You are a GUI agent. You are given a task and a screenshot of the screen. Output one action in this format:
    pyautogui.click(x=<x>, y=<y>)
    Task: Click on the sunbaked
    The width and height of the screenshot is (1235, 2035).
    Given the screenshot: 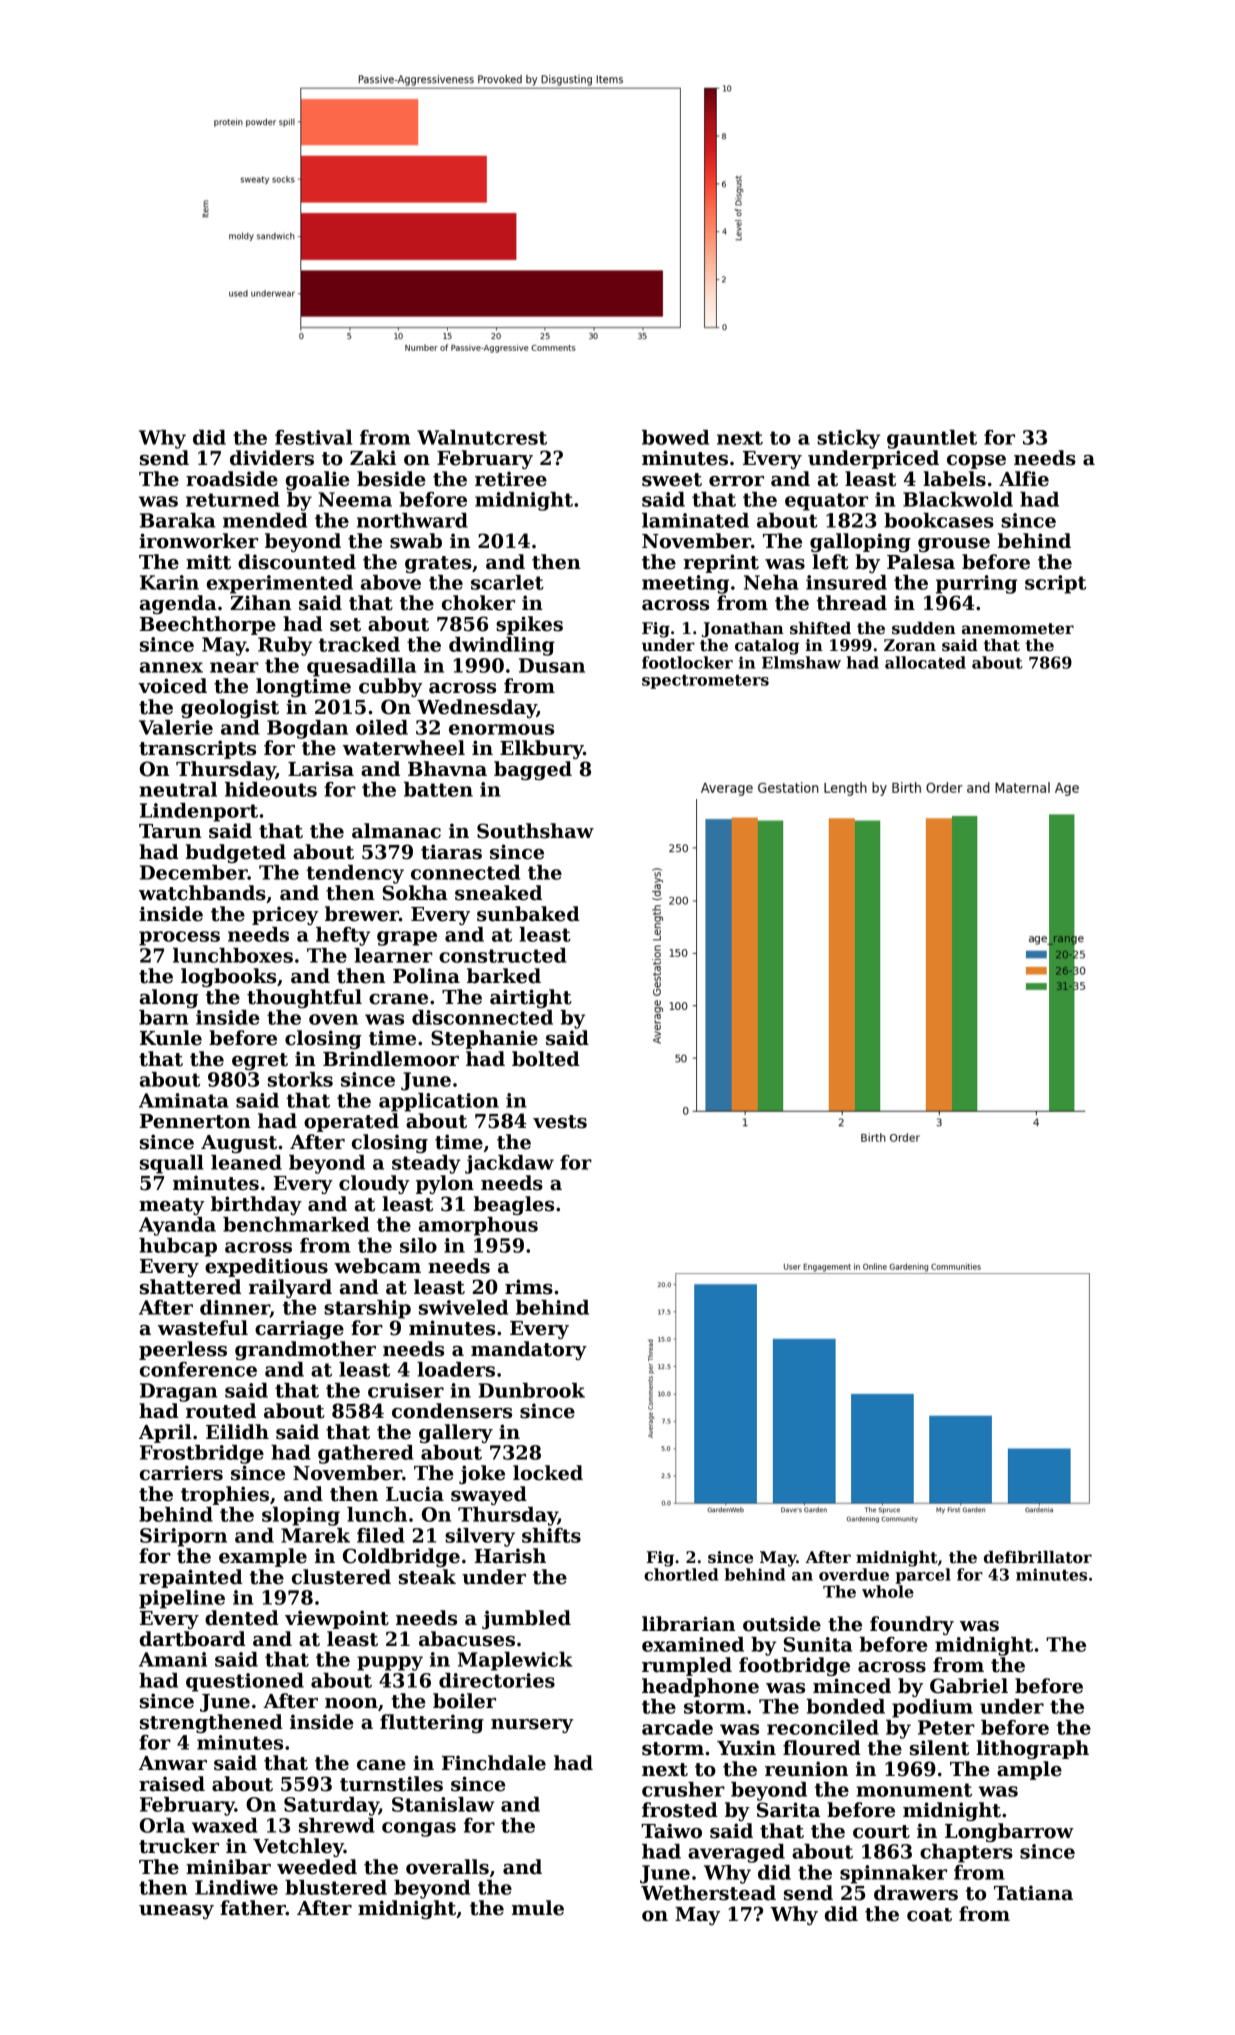 What is the action you would take?
    pyautogui.click(x=528, y=914)
